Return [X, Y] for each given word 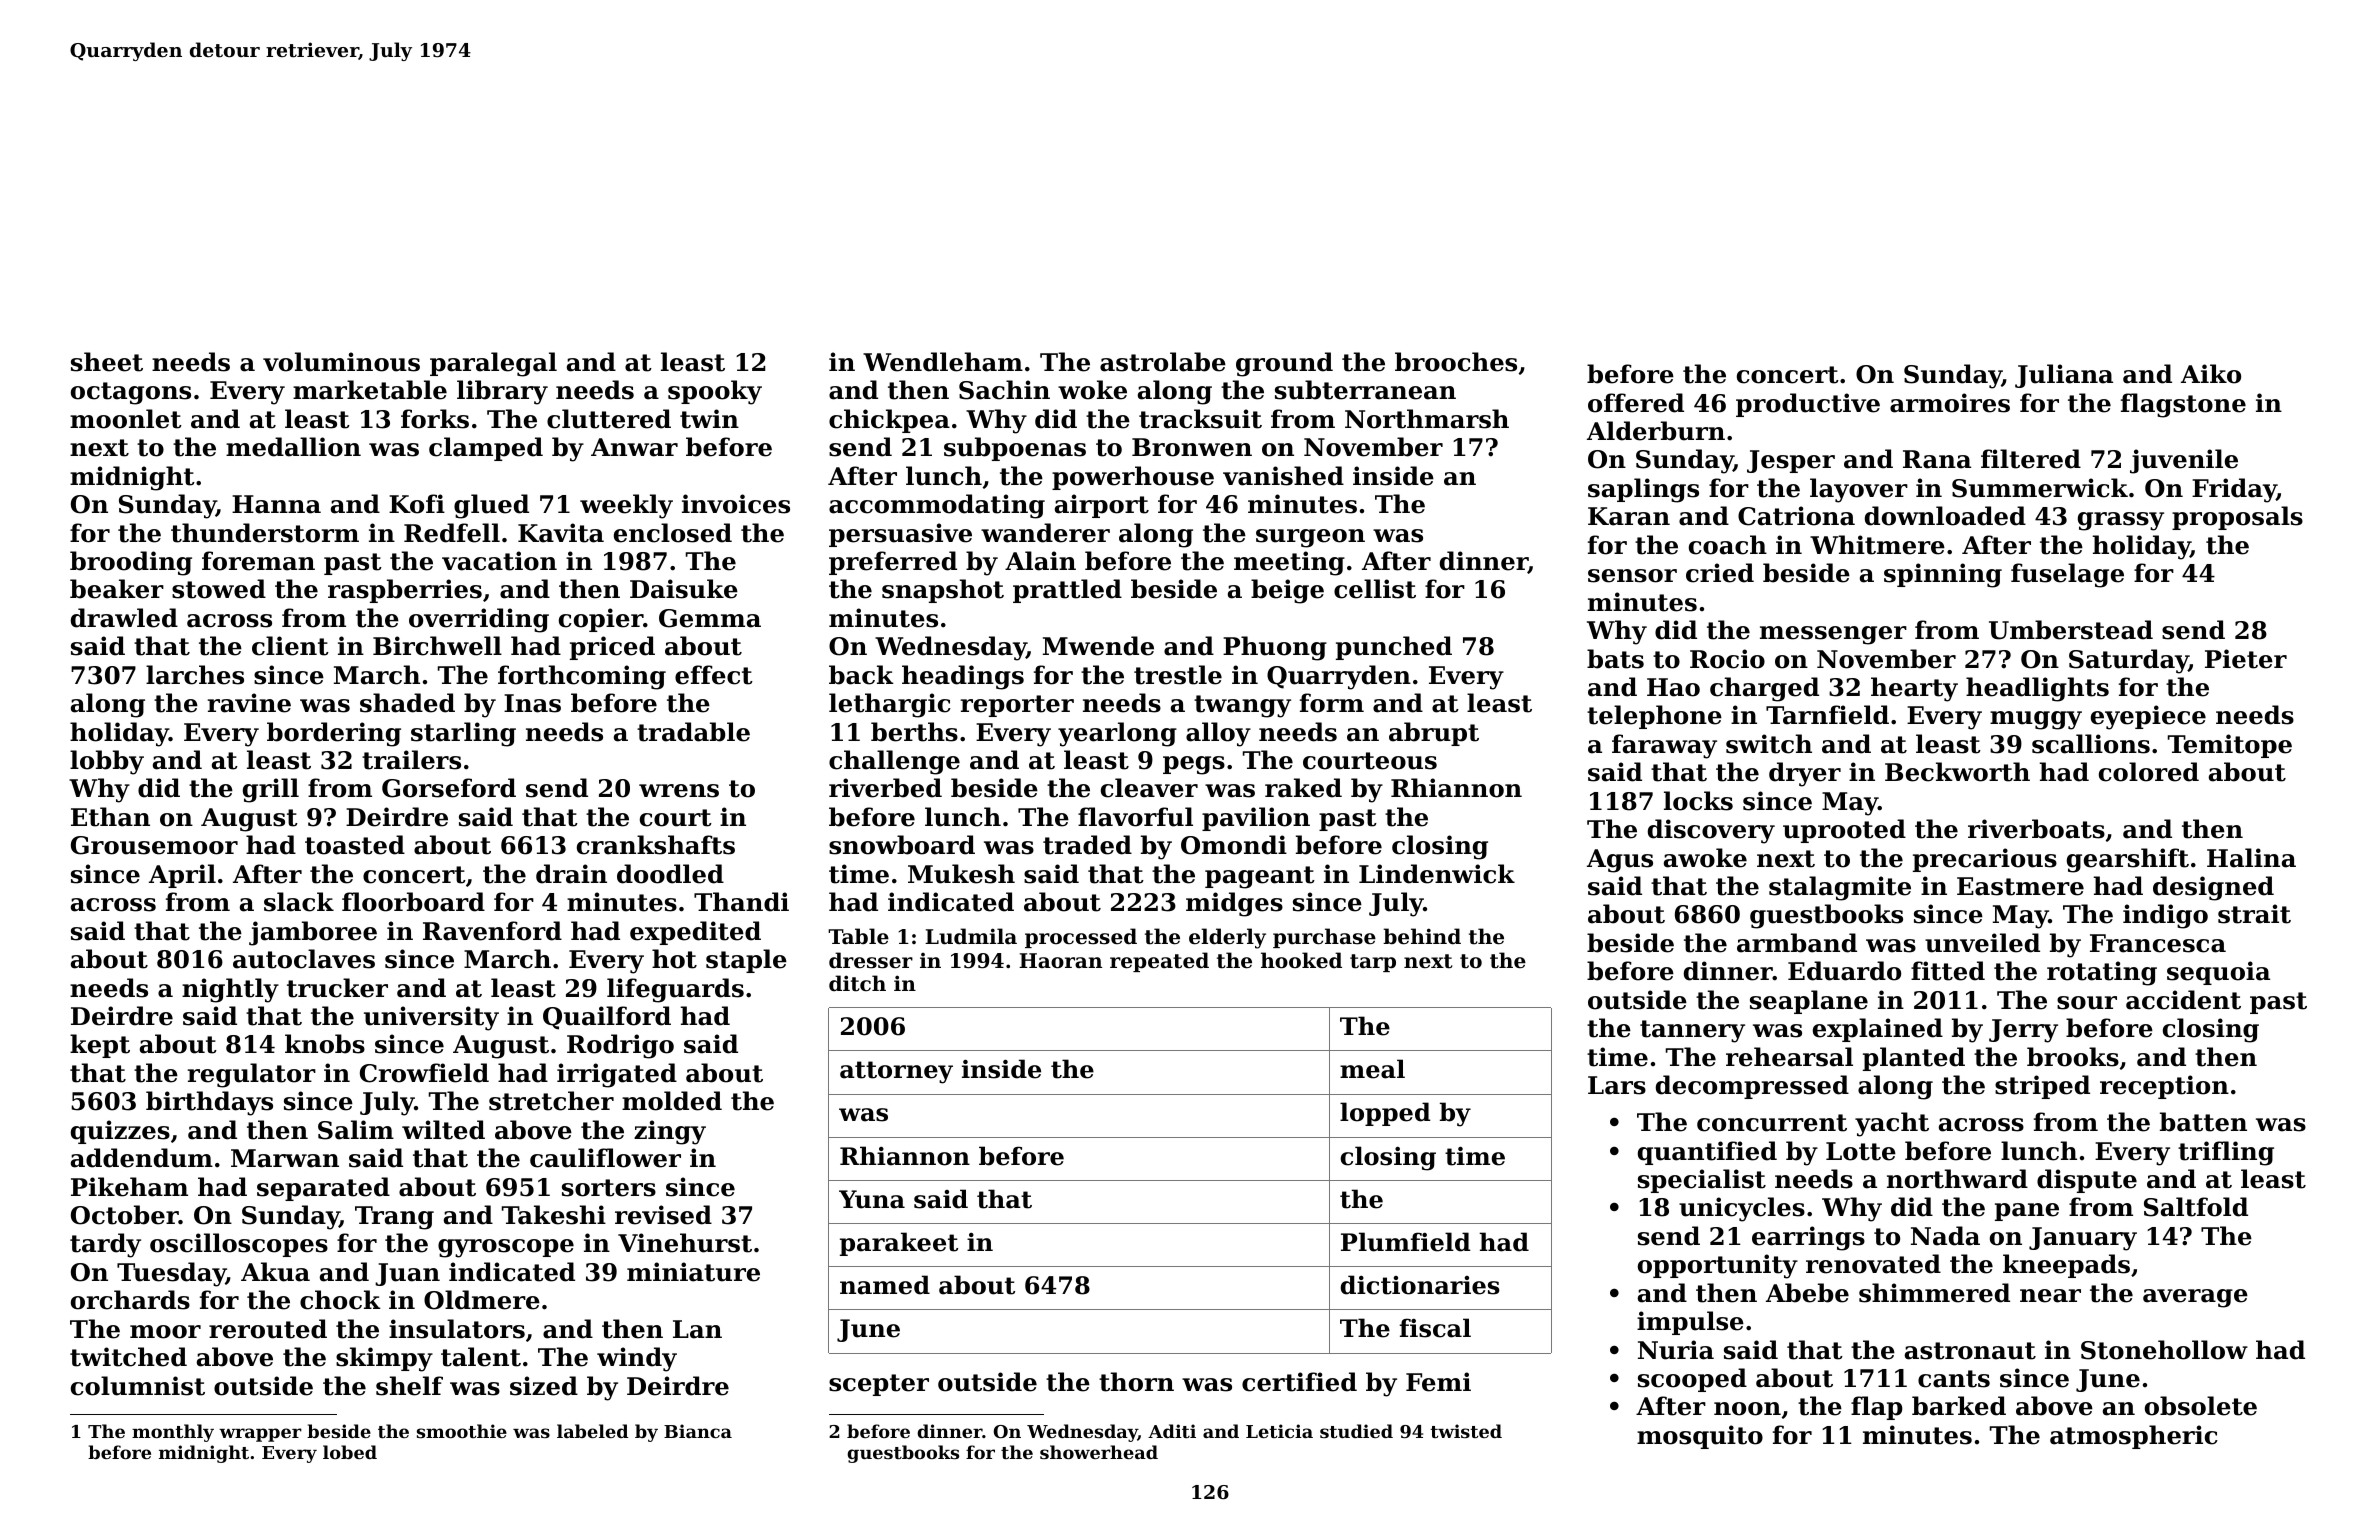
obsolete [2201, 1406]
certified [1299, 1382]
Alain [1040, 561]
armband [1797, 943]
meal [1372, 1069]
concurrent [1772, 1123]
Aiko [2211, 374]
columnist [138, 1386]
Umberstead [2071, 630]
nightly [230, 990]
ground [1284, 364]
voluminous [341, 362]
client [290, 646]
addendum [142, 1158]
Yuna [872, 1199]
